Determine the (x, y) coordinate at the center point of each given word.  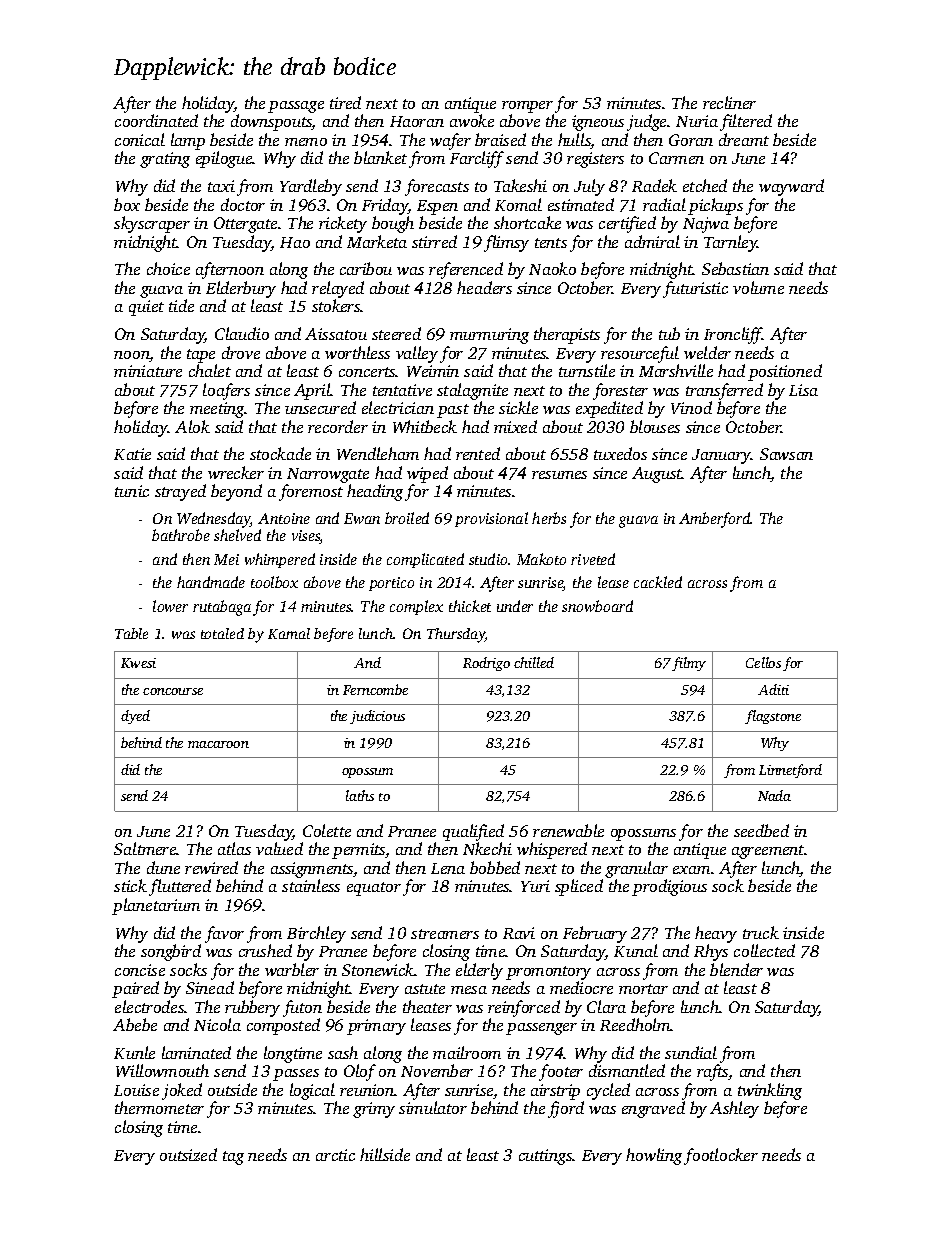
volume (758, 287)
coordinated (156, 120)
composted (283, 1026)
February (595, 934)
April (312, 391)
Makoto (541, 559)
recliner (729, 102)
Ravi (519, 933)
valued (279, 848)
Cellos (763, 662)
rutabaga (222, 608)
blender (736, 969)
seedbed (761, 830)
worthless (357, 352)
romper (527, 107)
